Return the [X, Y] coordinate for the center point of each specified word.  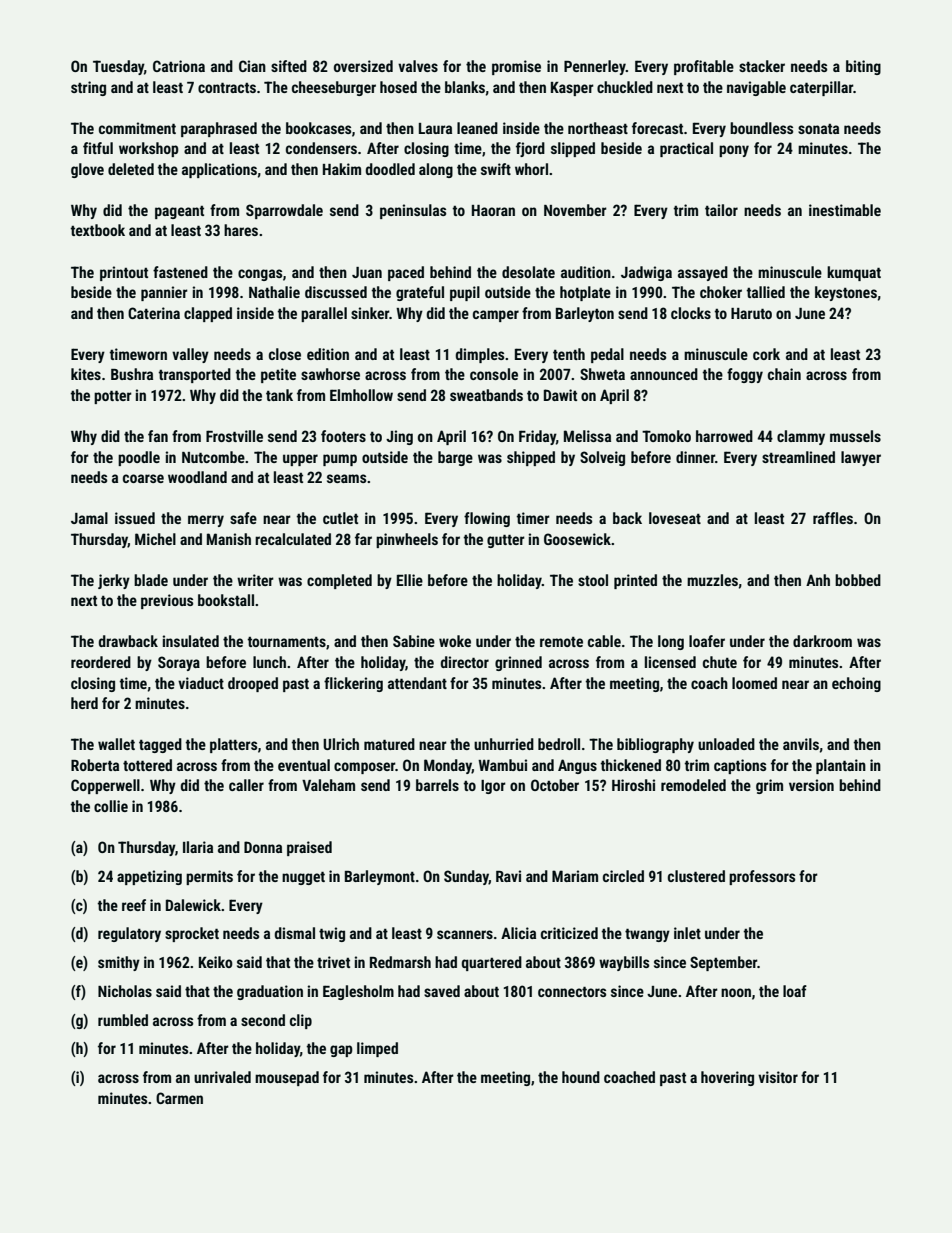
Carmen [179, 1098]
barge [455, 458]
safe [243, 518]
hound [581, 1077]
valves [418, 66]
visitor [778, 1077]
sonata [818, 129]
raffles [833, 518]
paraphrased [219, 129]
